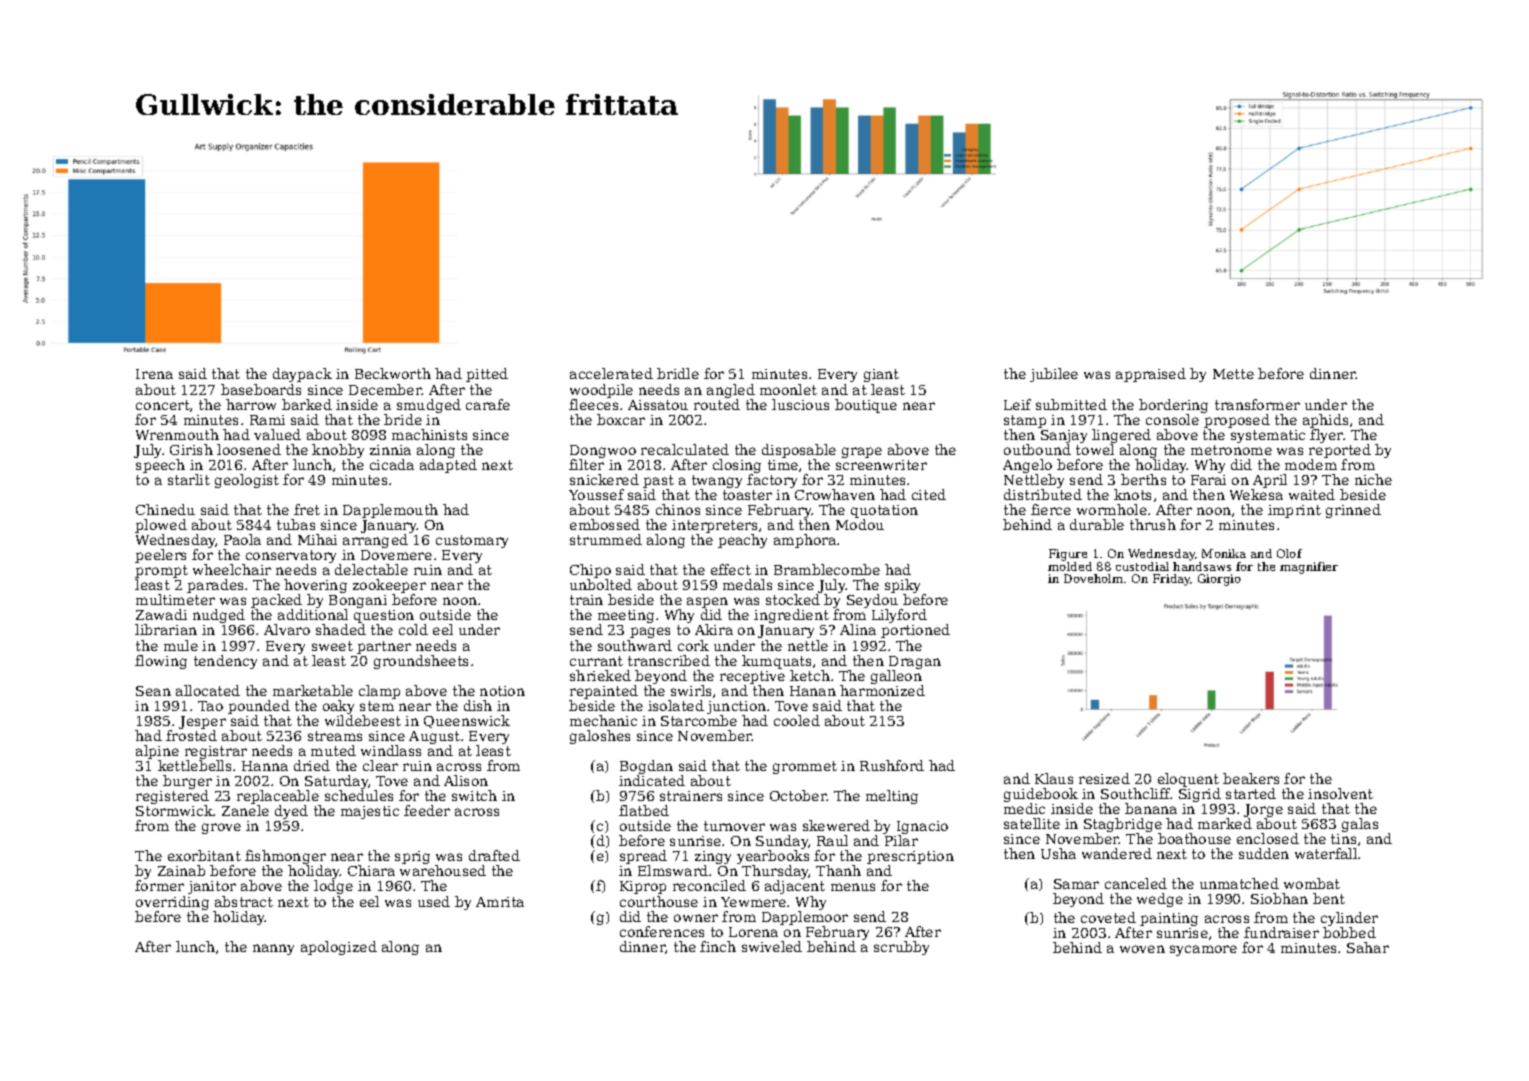  What do you see at coordinates (611, 373) in the screenshot?
I see `accelerated` at bounding box center [611, 373].
